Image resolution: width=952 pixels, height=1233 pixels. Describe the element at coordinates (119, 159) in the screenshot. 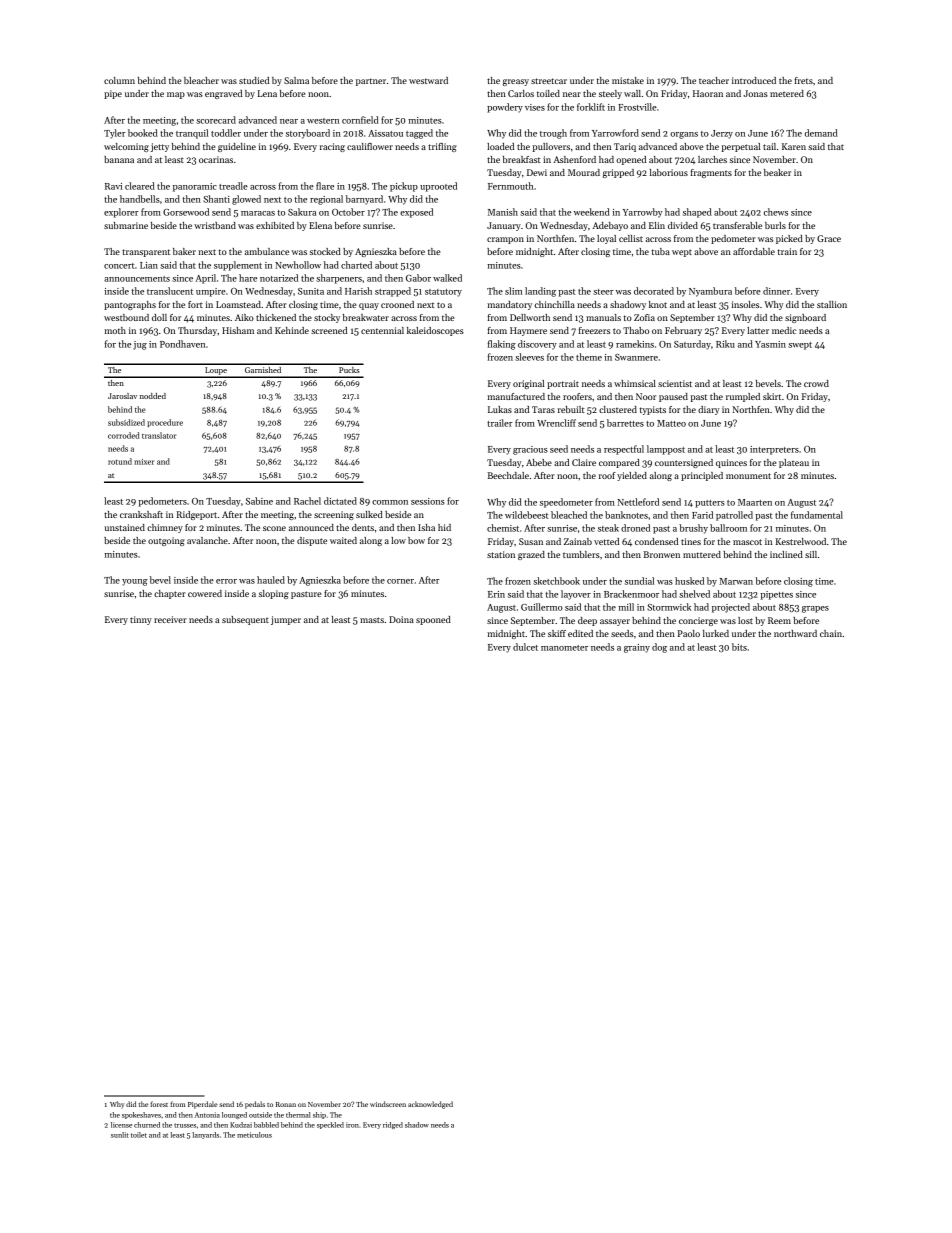

I see `banana` at that location.
